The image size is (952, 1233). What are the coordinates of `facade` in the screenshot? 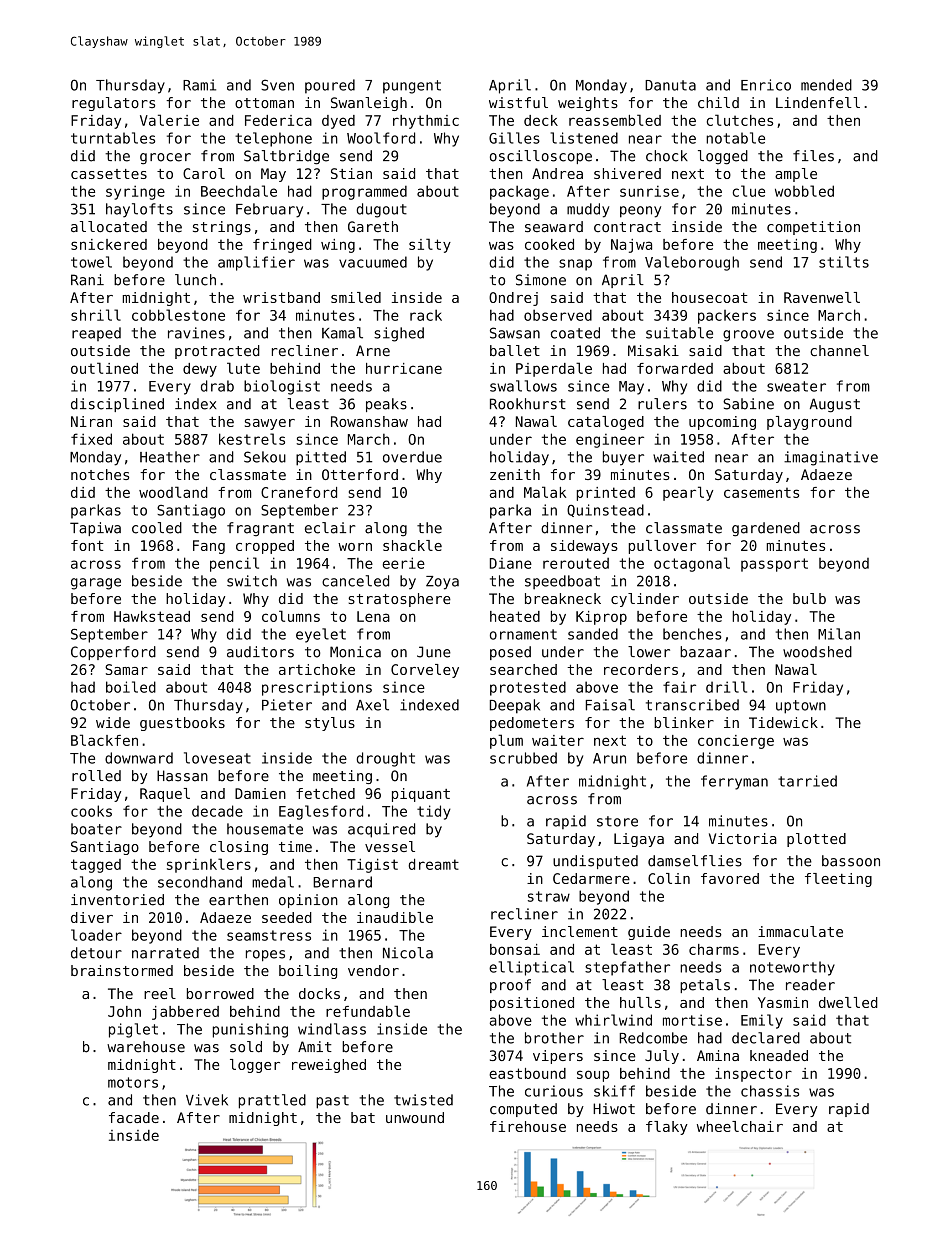 It's located at (134, 1117).
